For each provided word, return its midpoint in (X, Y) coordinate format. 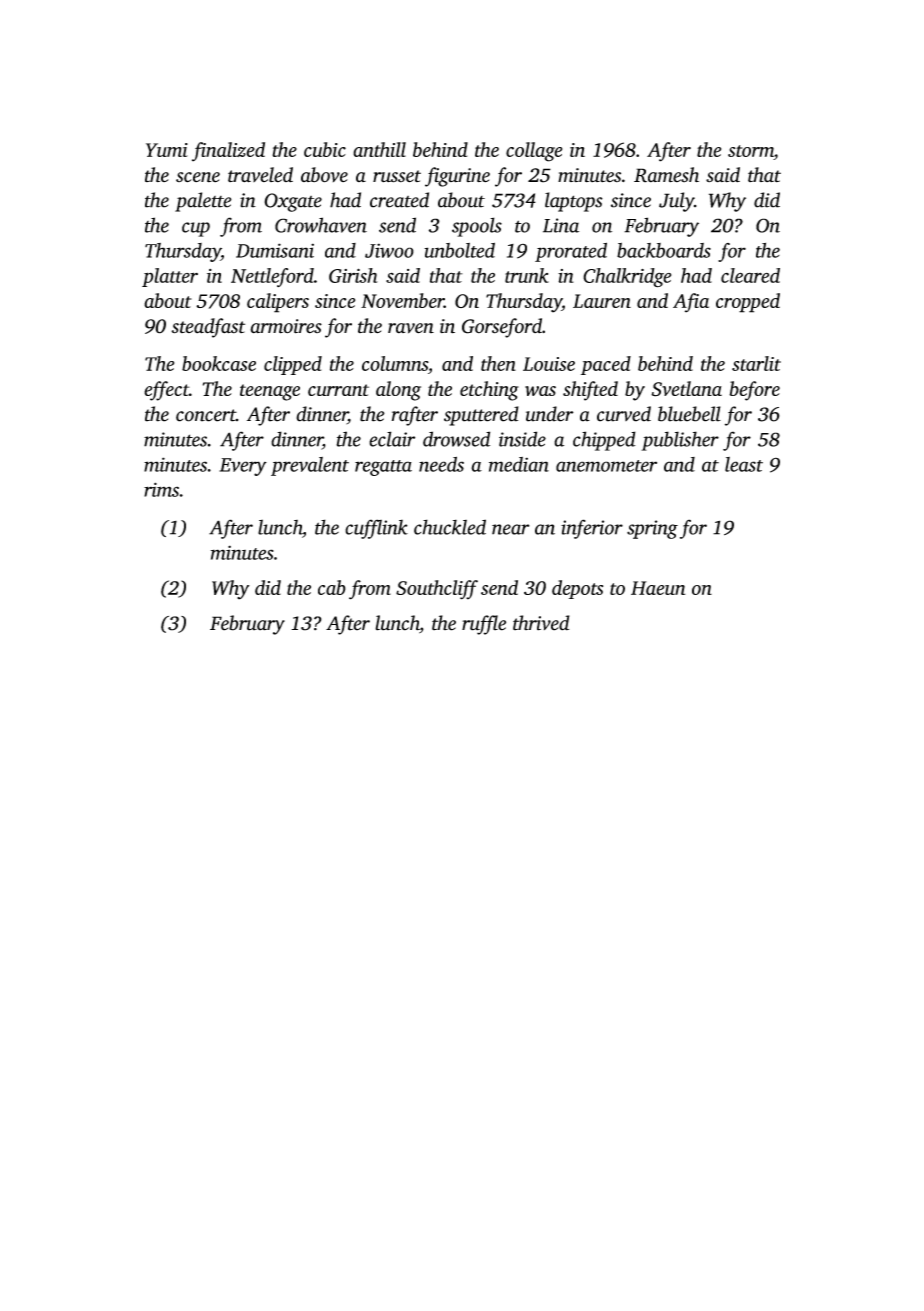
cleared (750, 275)
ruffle (484, 625)
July (676, 202)
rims (161, 489)
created (399, 200)
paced (606, 365)
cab (332, 587)
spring (652, 529)
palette (203, 202)
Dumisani (275, 250)
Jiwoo (389, 250)
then (498, 363)
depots (577, 589)
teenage (270, 392)
